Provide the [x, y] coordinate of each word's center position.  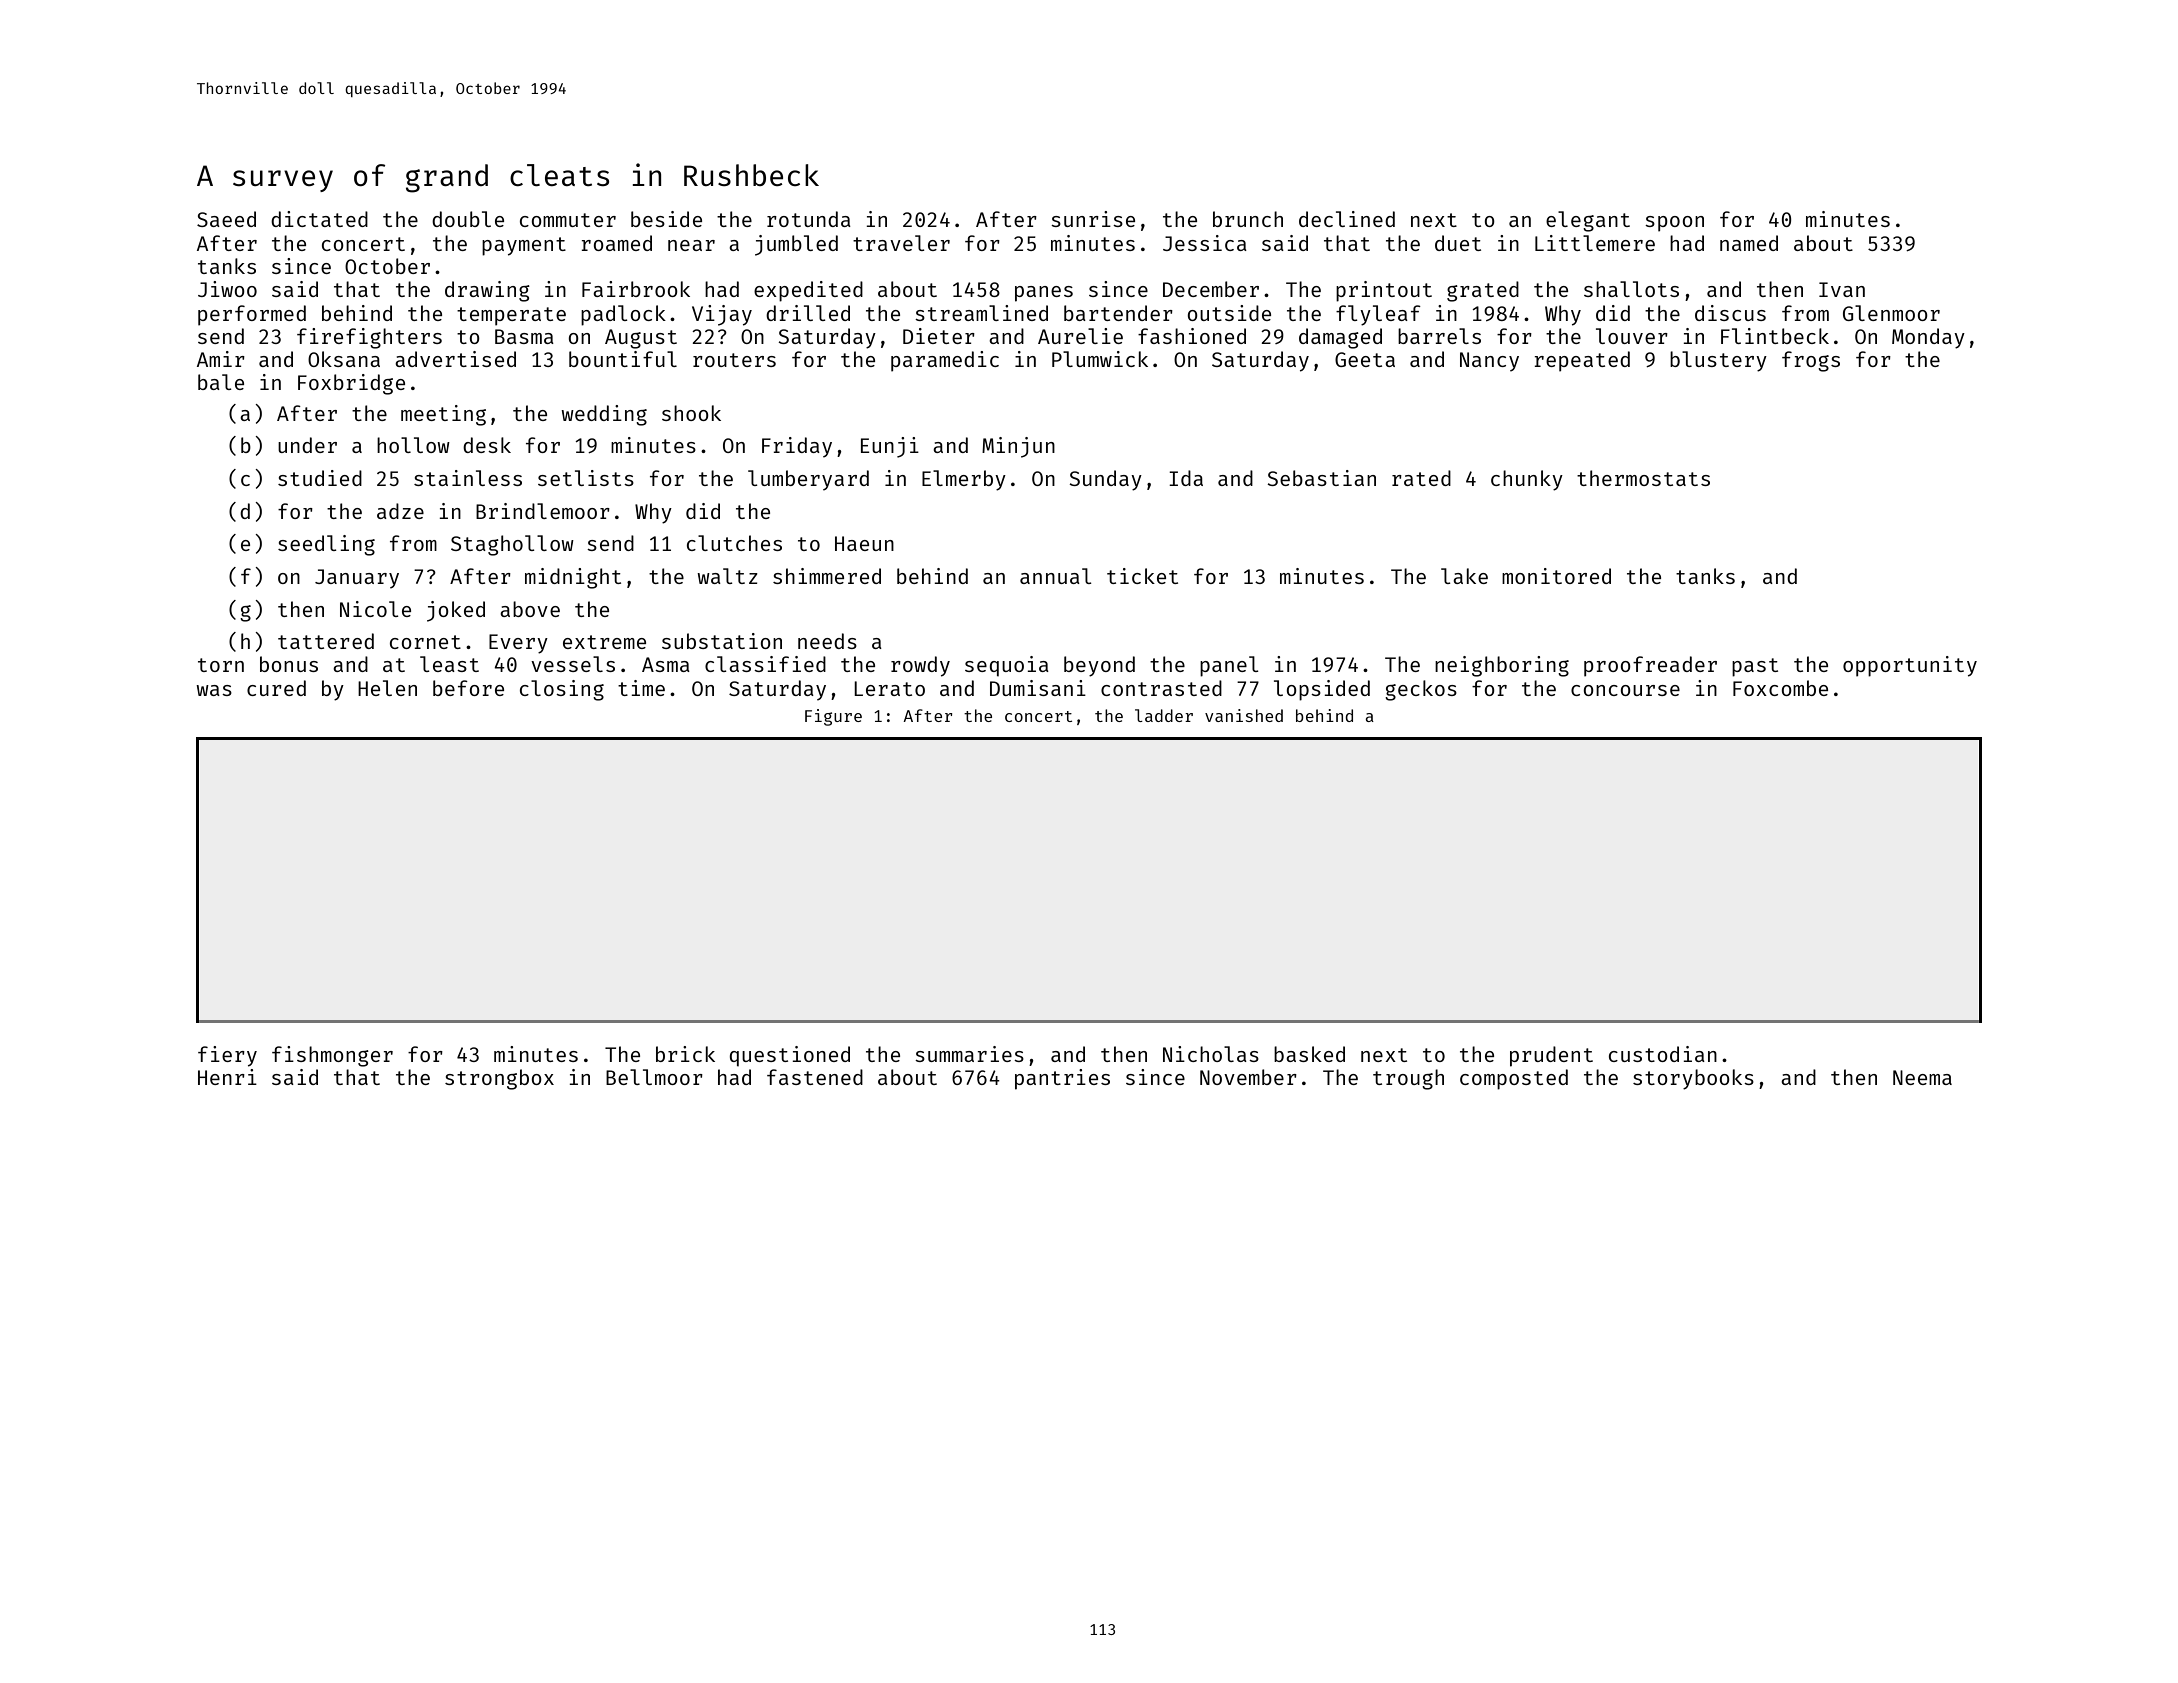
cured [276, 688]
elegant [1588, 221]
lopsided [1322, 690]
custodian [1663, 1054]
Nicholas [1211, 1054]
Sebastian [1321, 478]
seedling [326, 545]
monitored [1556, 576]
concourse [1625, 690]
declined [1347, 219]
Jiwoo [227, 289]
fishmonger [332, 1056]
